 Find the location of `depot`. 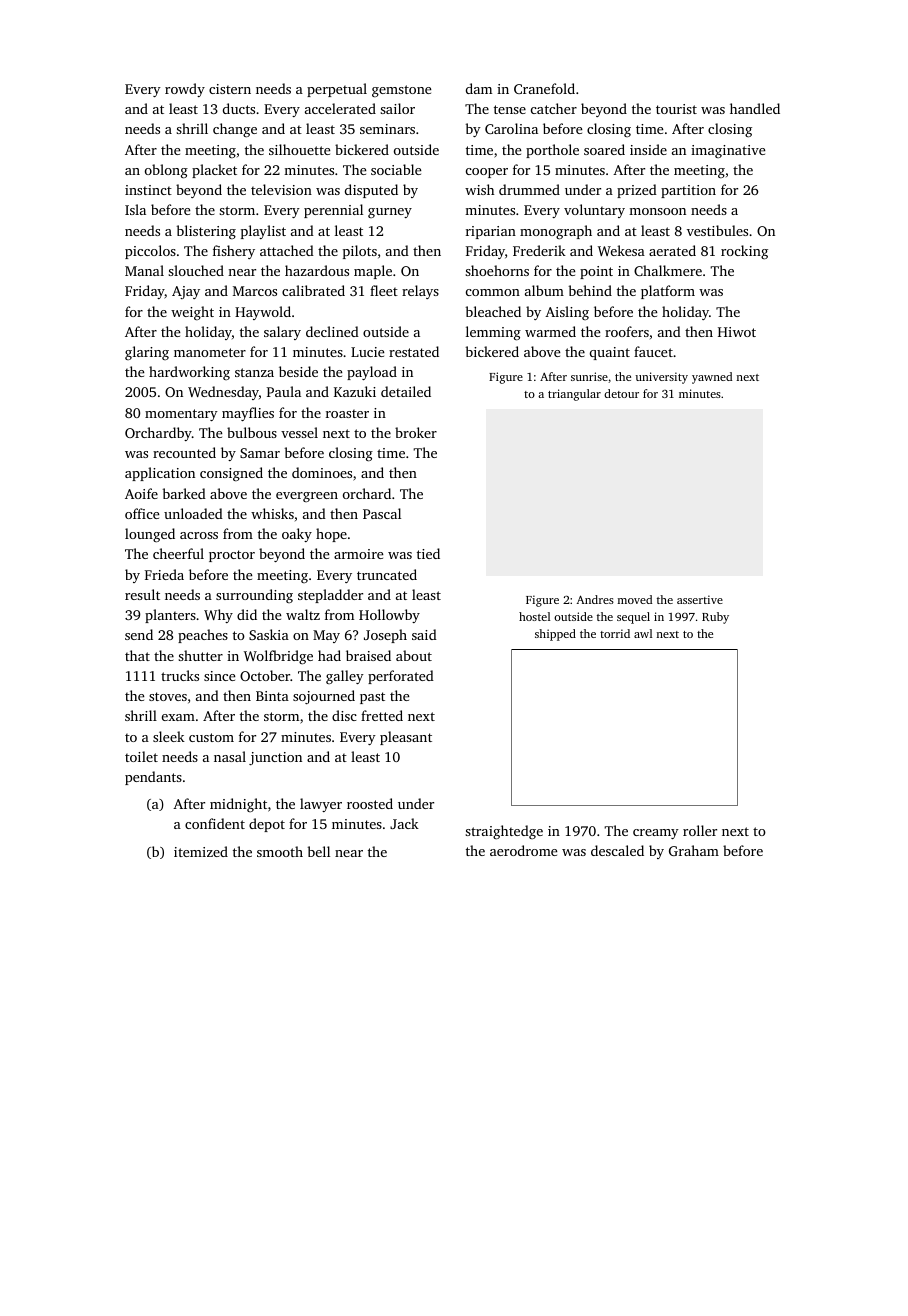

depot is located at coordinates (267, 825).
